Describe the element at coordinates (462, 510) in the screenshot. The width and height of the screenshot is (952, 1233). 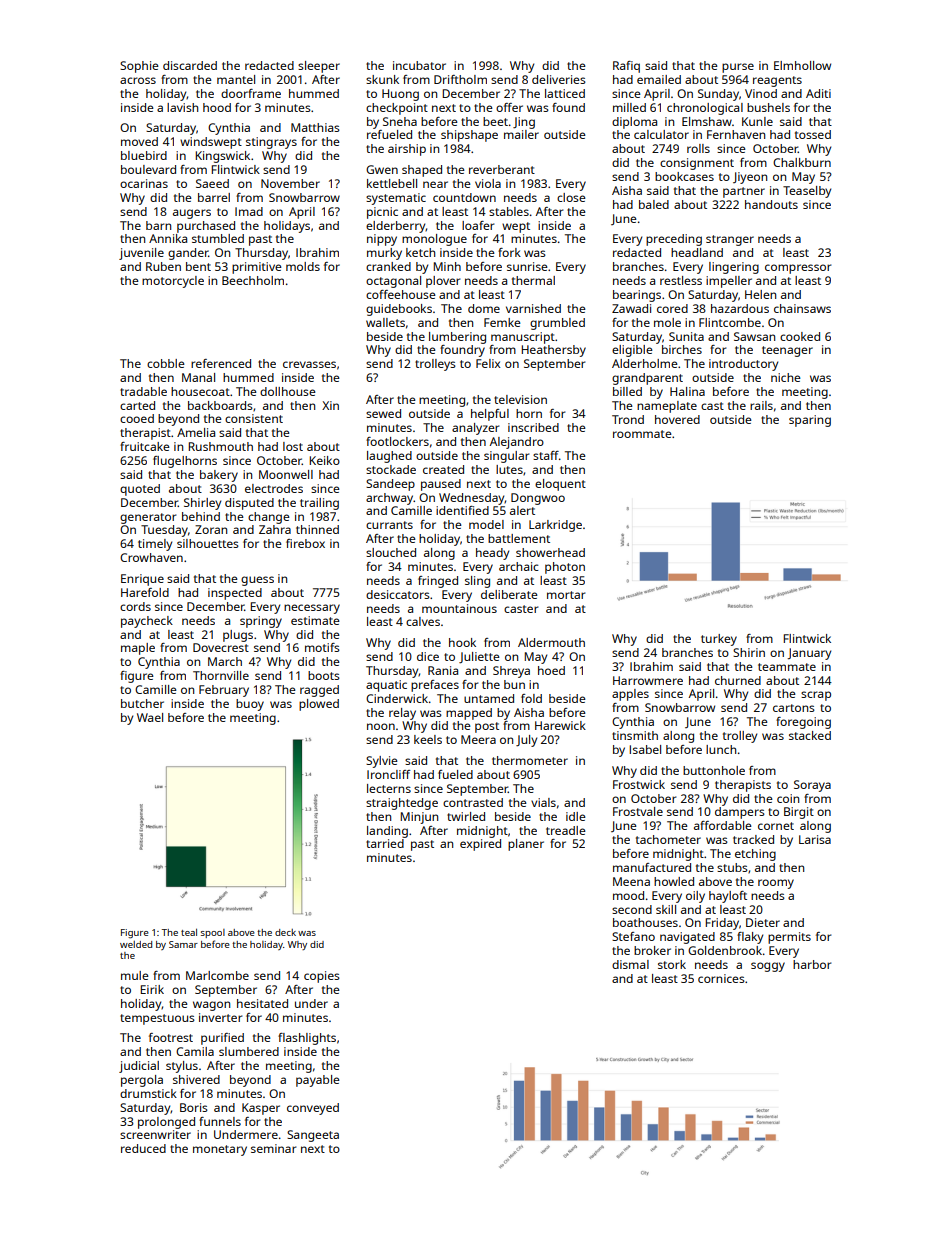
I see `identified` at that location.
